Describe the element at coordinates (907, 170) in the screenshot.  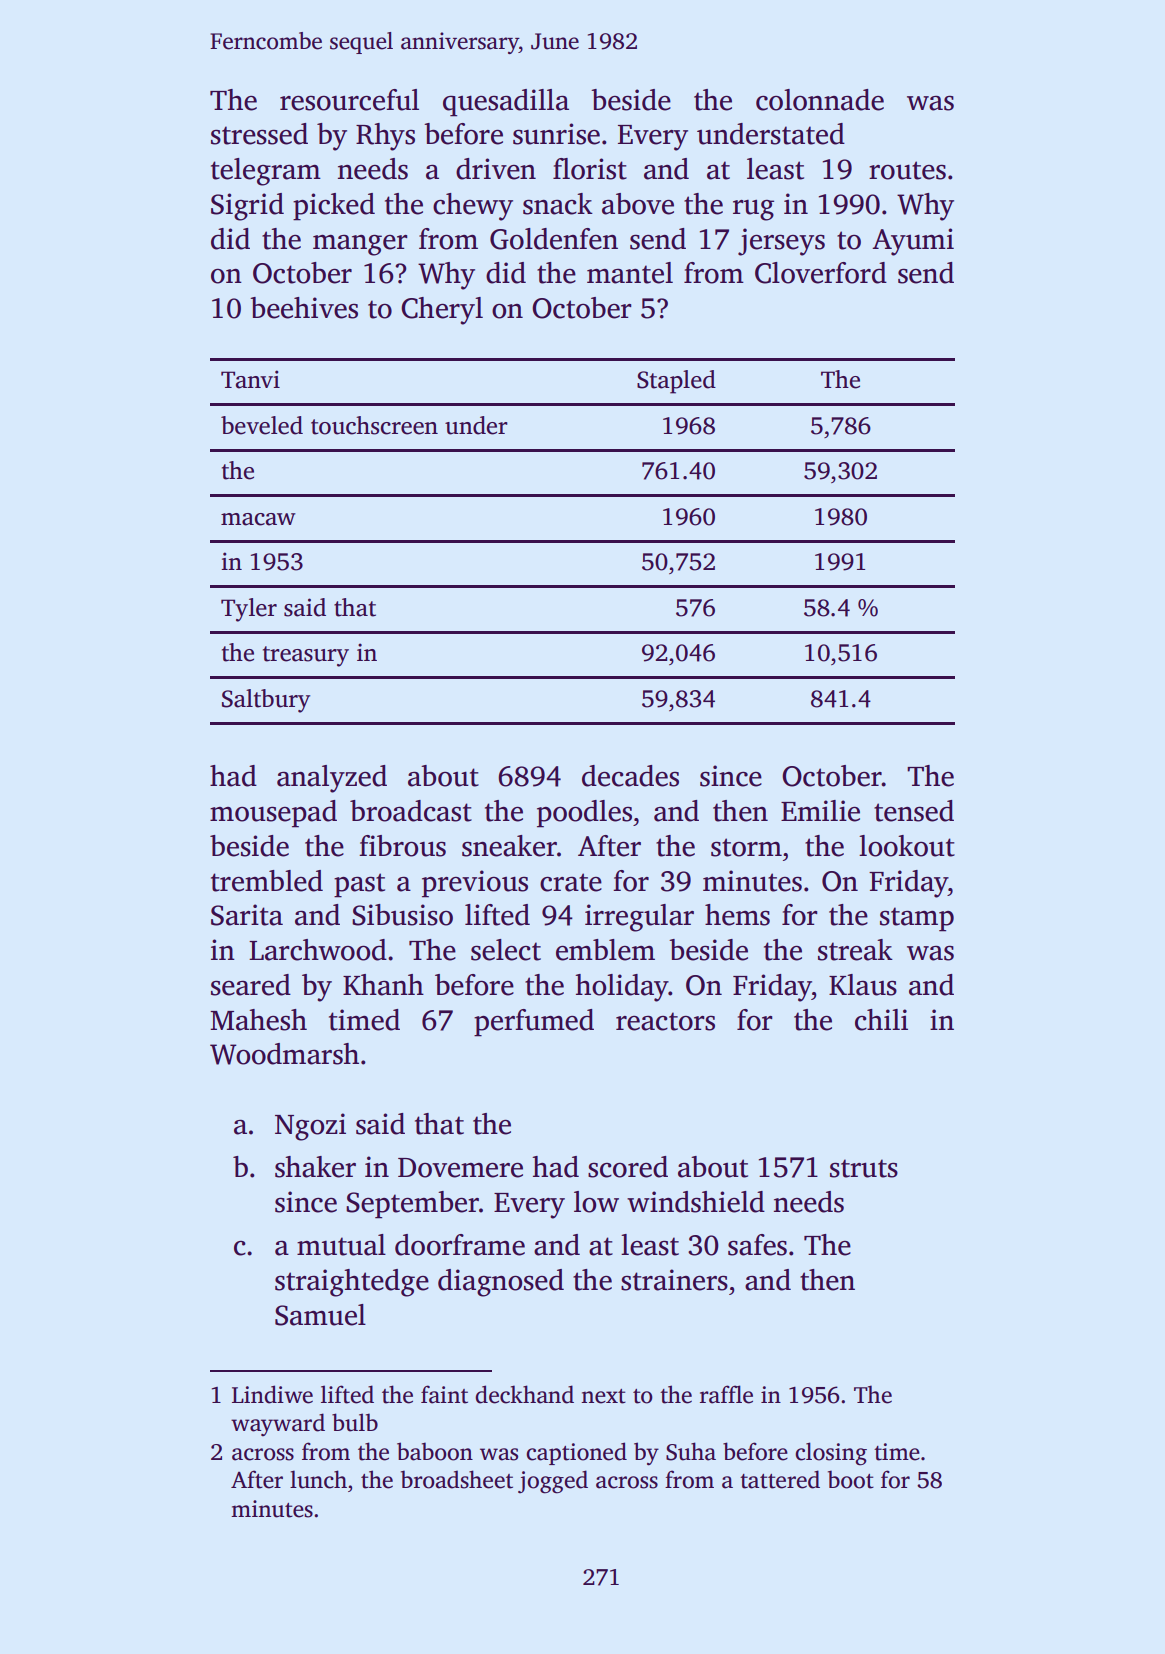
I see `routes` at that location.
